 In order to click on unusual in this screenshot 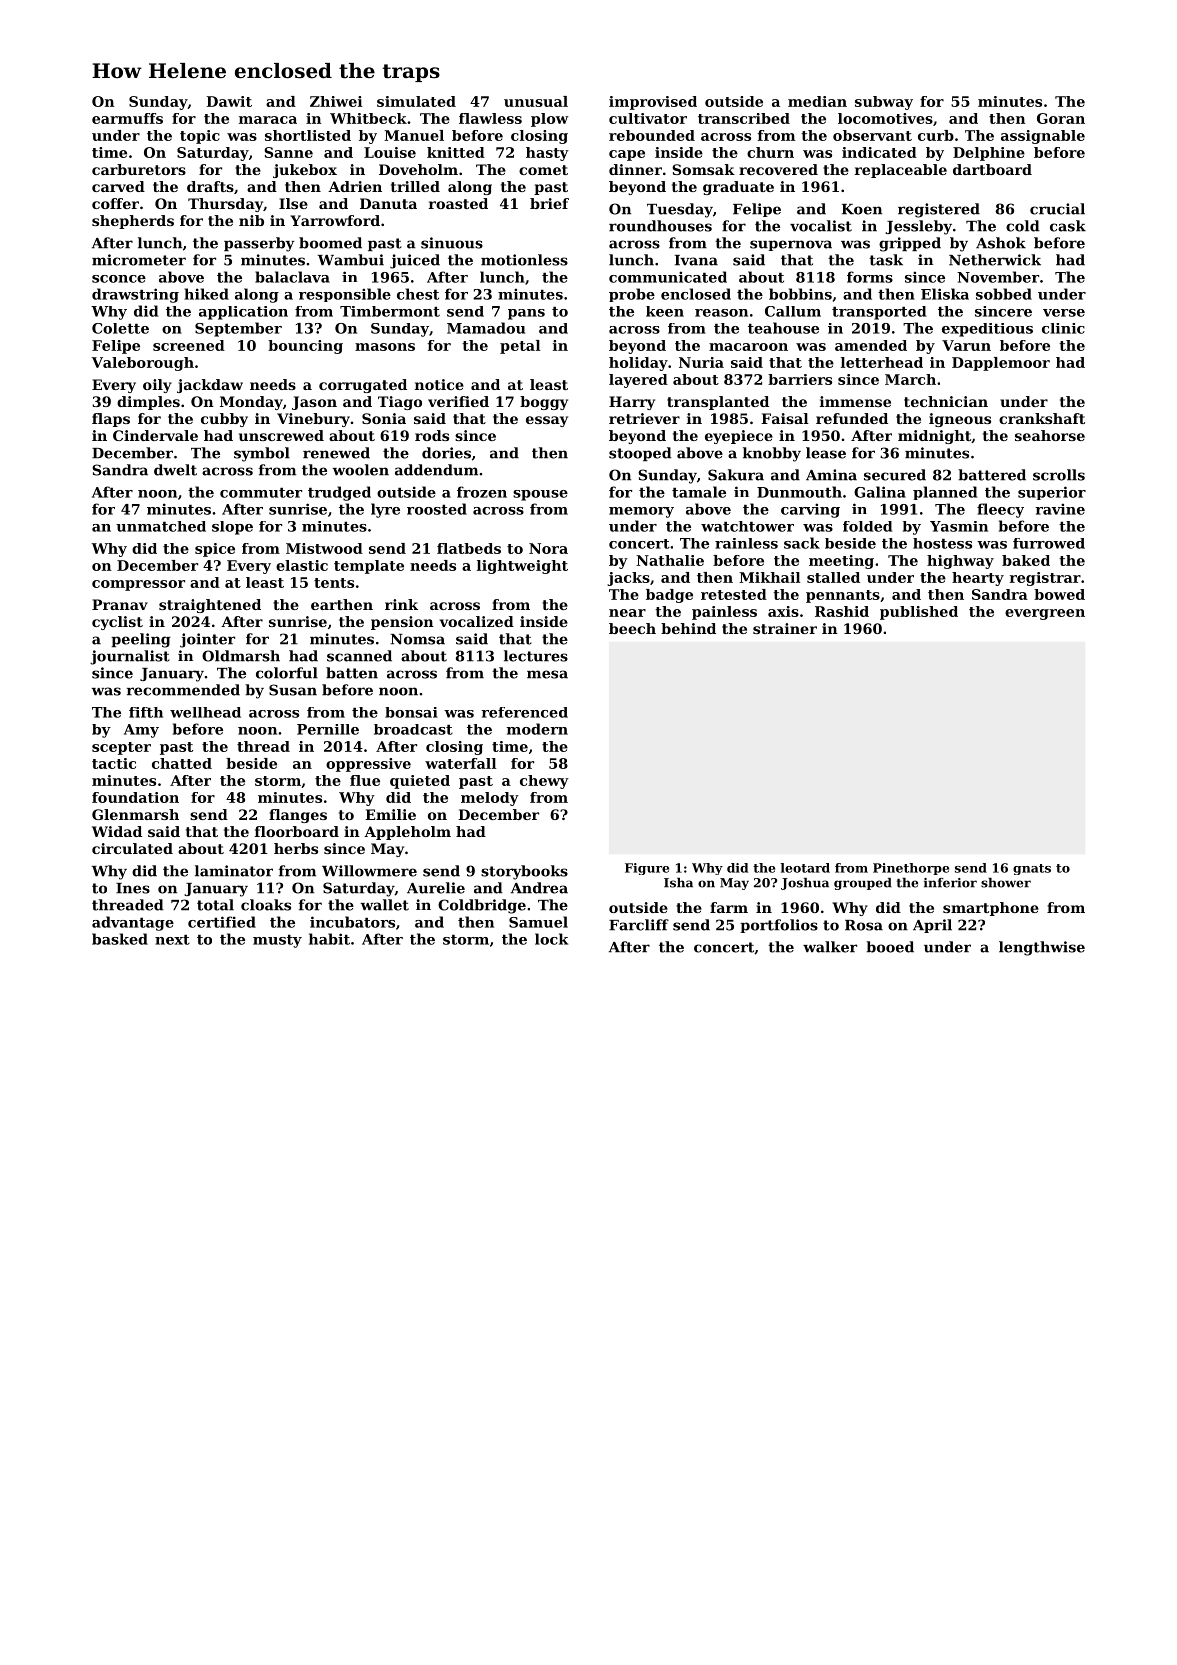, I will do `click(536, 101)`.
